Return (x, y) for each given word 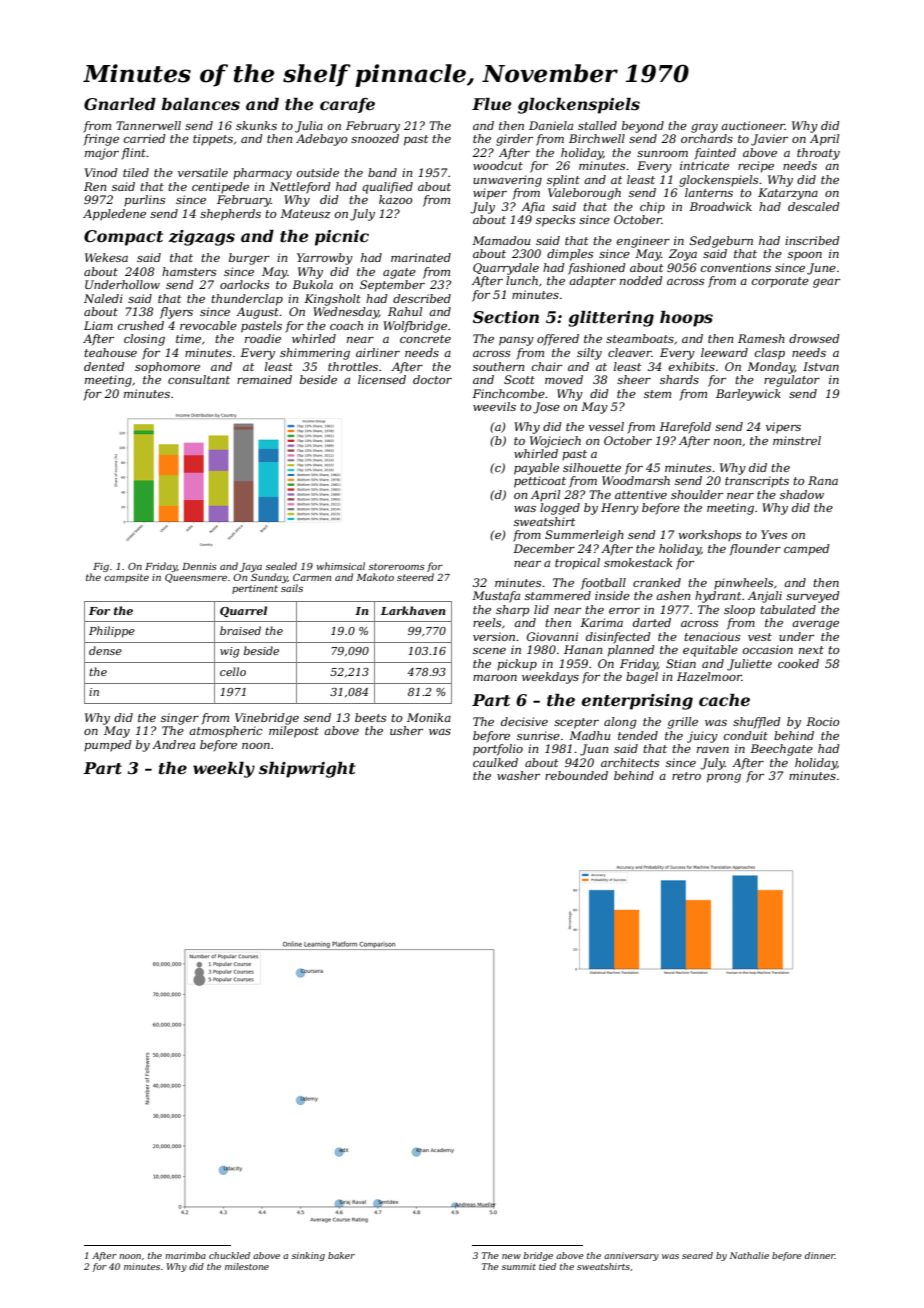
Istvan (821, 366)
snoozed (375, 138)
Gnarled (120, 103)
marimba (185, 1255)
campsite (126, 578)
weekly (224, 769)
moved (564, 379)
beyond (643, 127)
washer (518, 775)
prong (724, 778)
